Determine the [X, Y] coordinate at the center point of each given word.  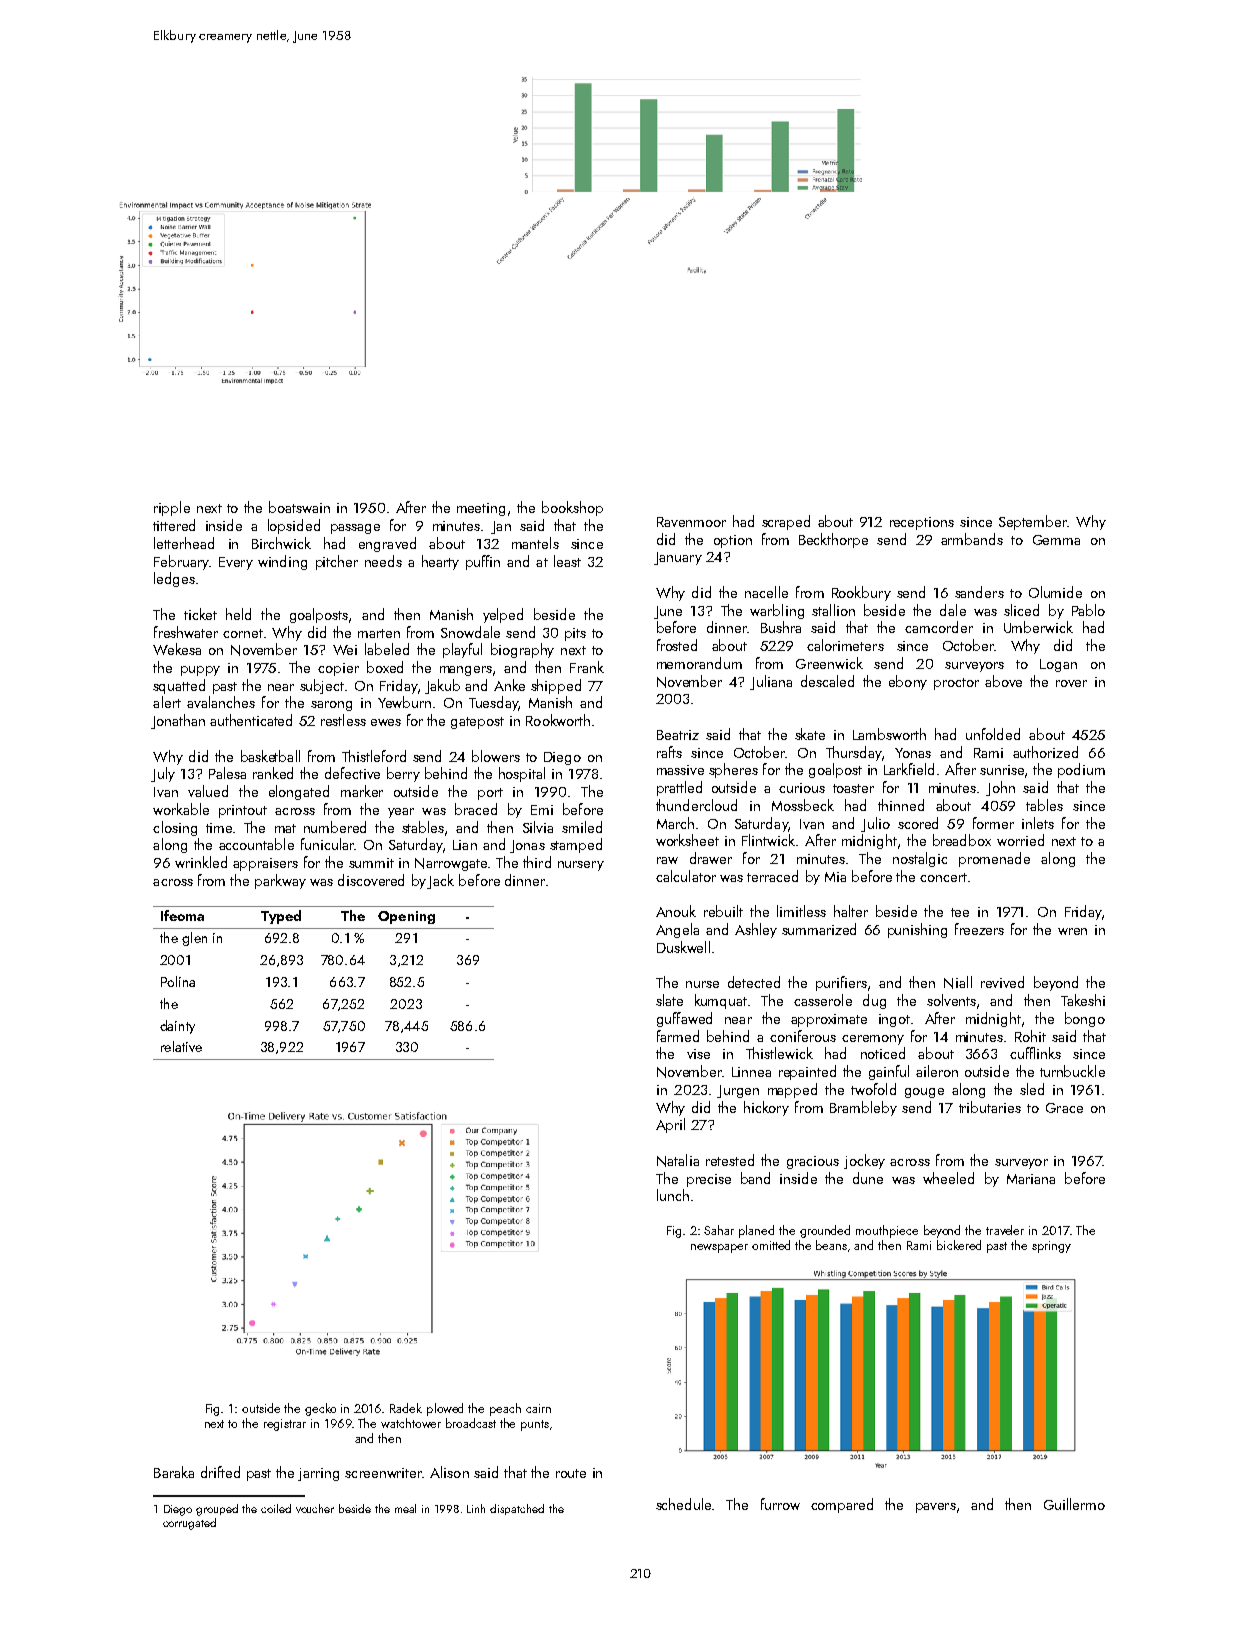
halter [851, 911]
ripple [172, 508]
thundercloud [696, 805]
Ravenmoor [691, 522]
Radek [406, 1408]
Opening [406, 917]
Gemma [1056, 540]
